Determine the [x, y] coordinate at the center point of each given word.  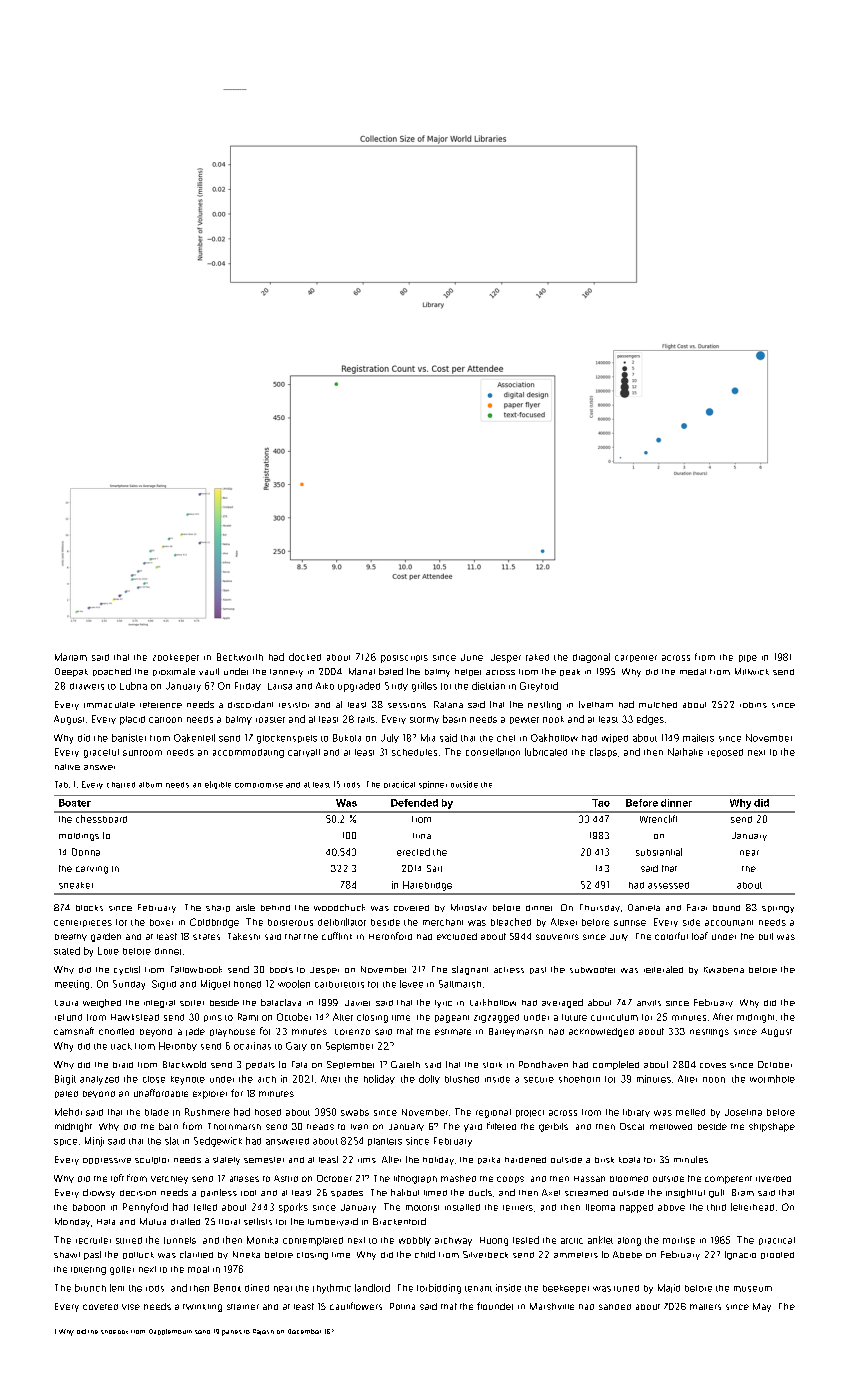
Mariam [71, 657]
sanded [615, 1307]
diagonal [591, 658]
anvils [649, 1003]
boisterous [290, 922]
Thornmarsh [234, 1126]
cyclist [127, 970]
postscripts [404, 659]
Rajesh [263, 1332]
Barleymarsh [516, 1032]
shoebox [114, 1332]
